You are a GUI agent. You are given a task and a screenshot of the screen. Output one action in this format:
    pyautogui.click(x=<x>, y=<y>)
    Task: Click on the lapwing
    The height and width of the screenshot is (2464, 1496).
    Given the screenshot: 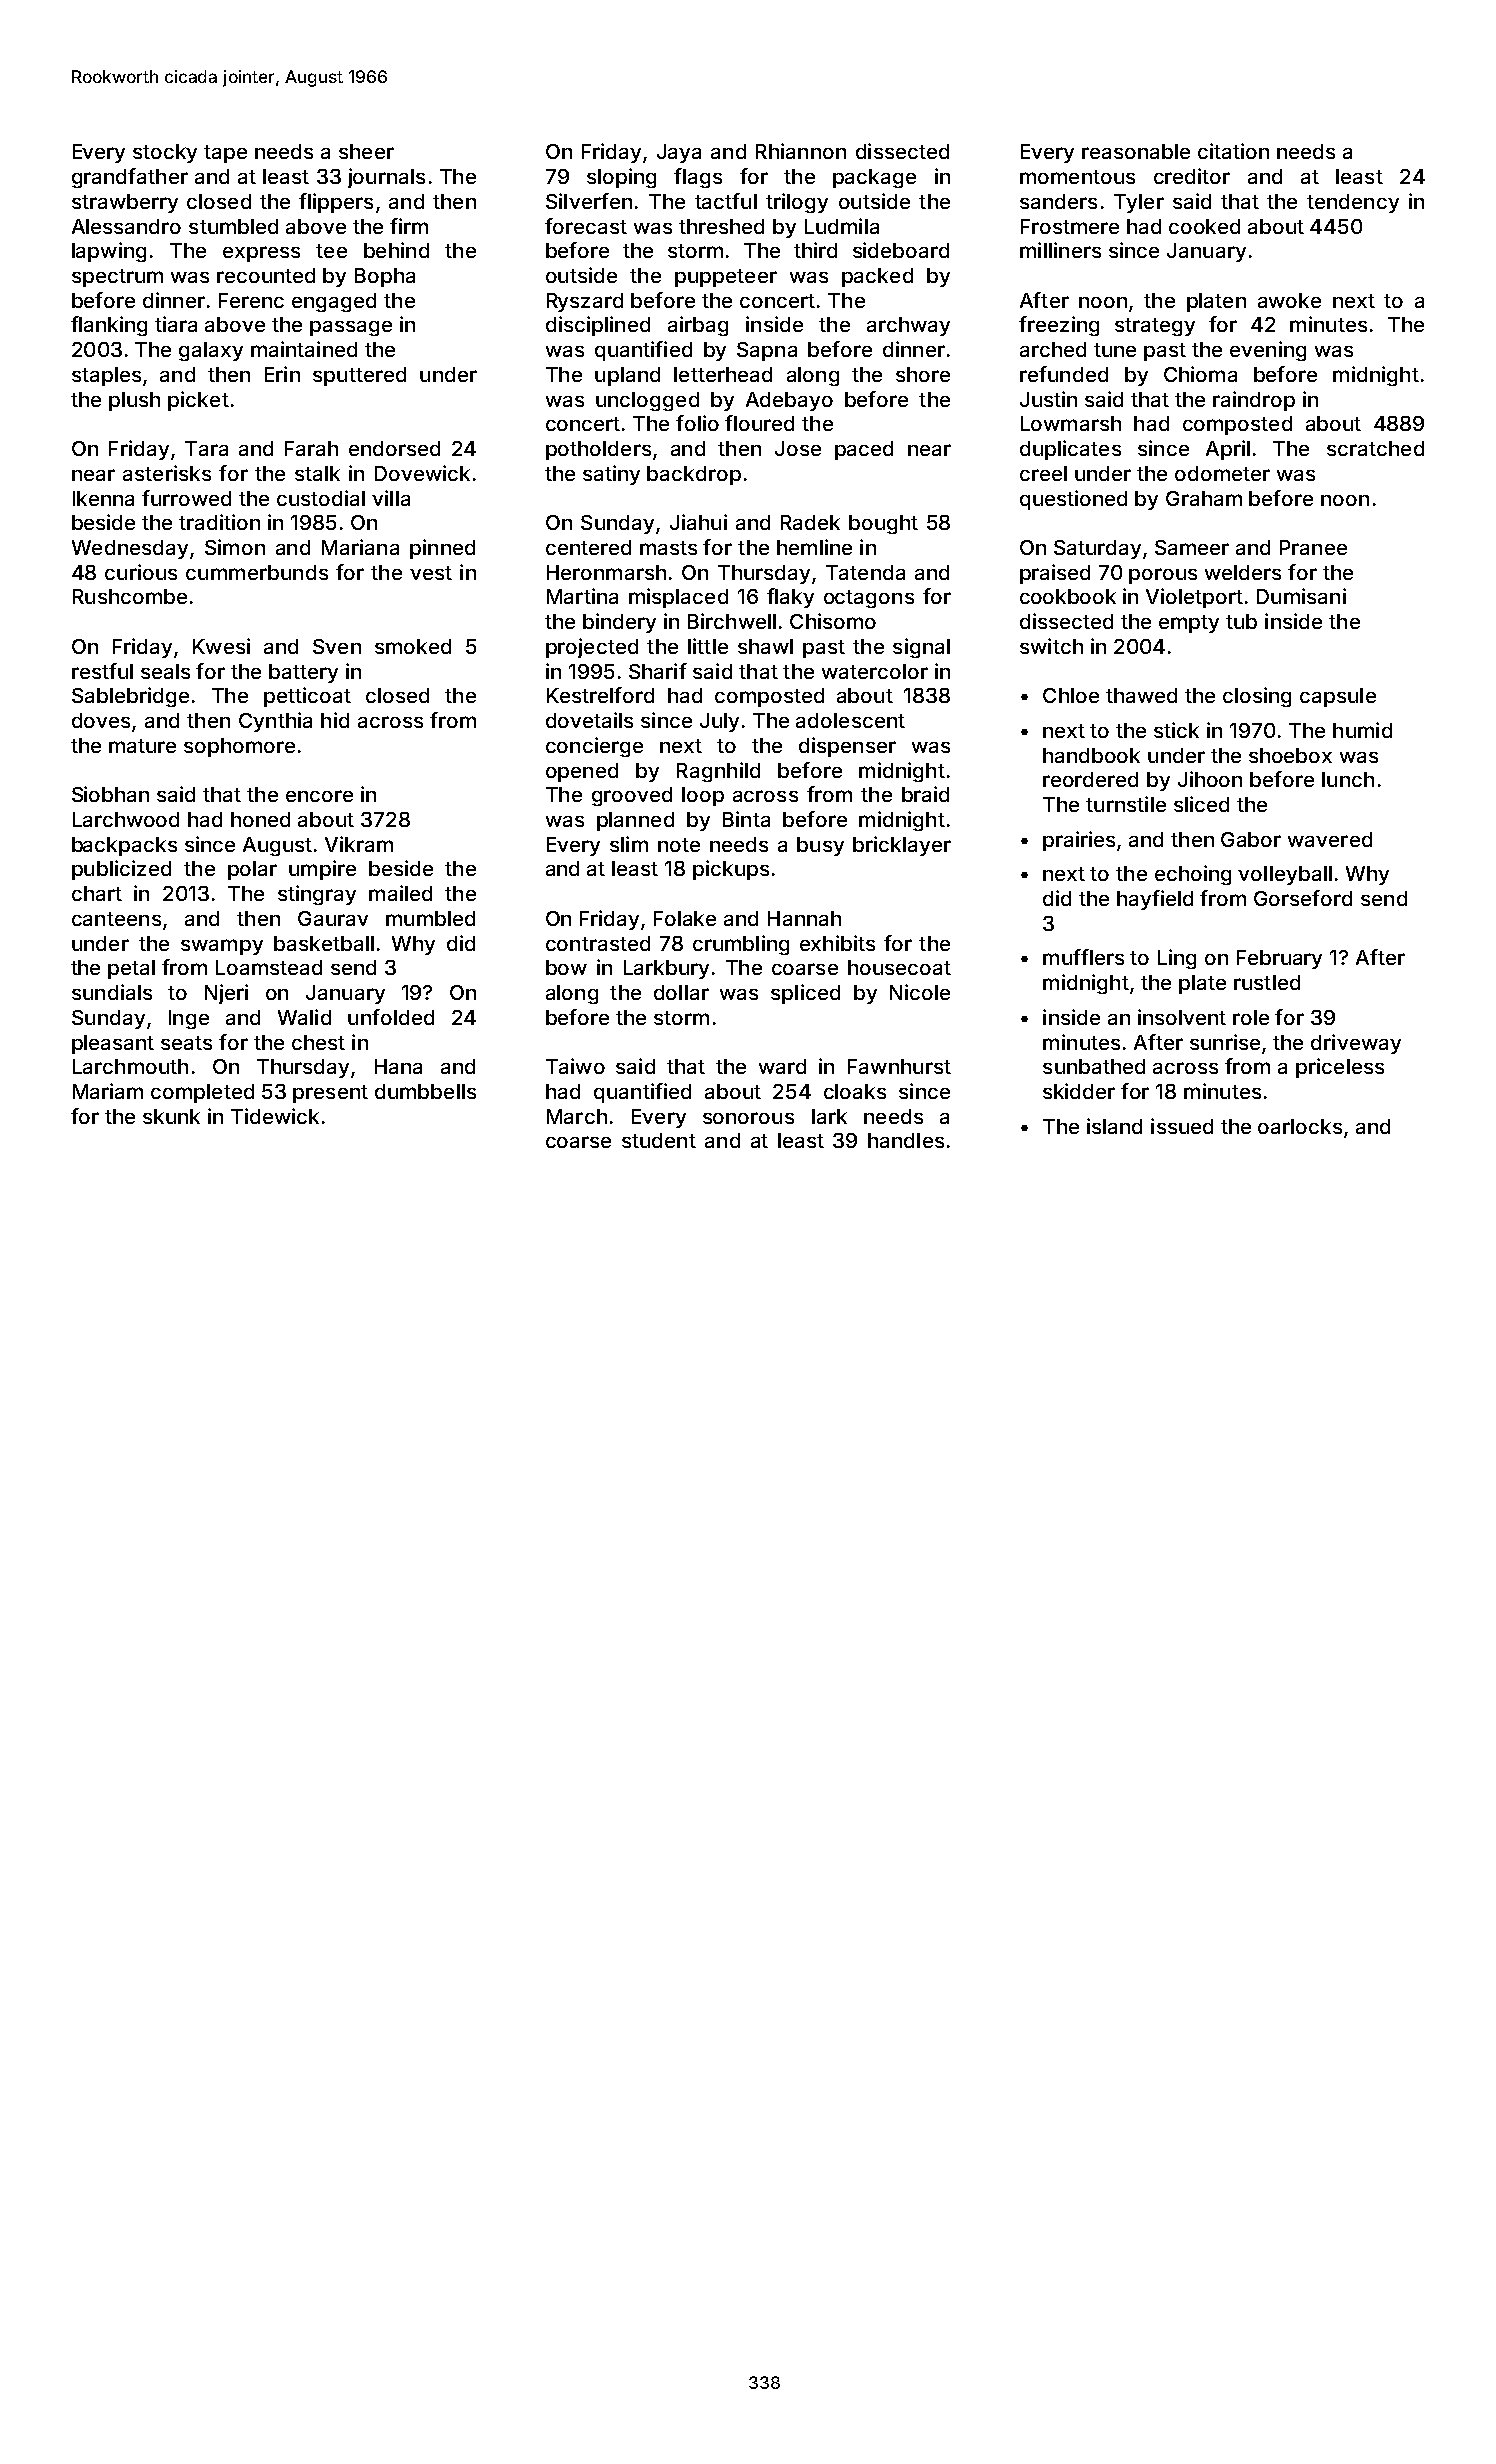 What is the action you would take?
    pyautogui.click(x=109, y=252)
